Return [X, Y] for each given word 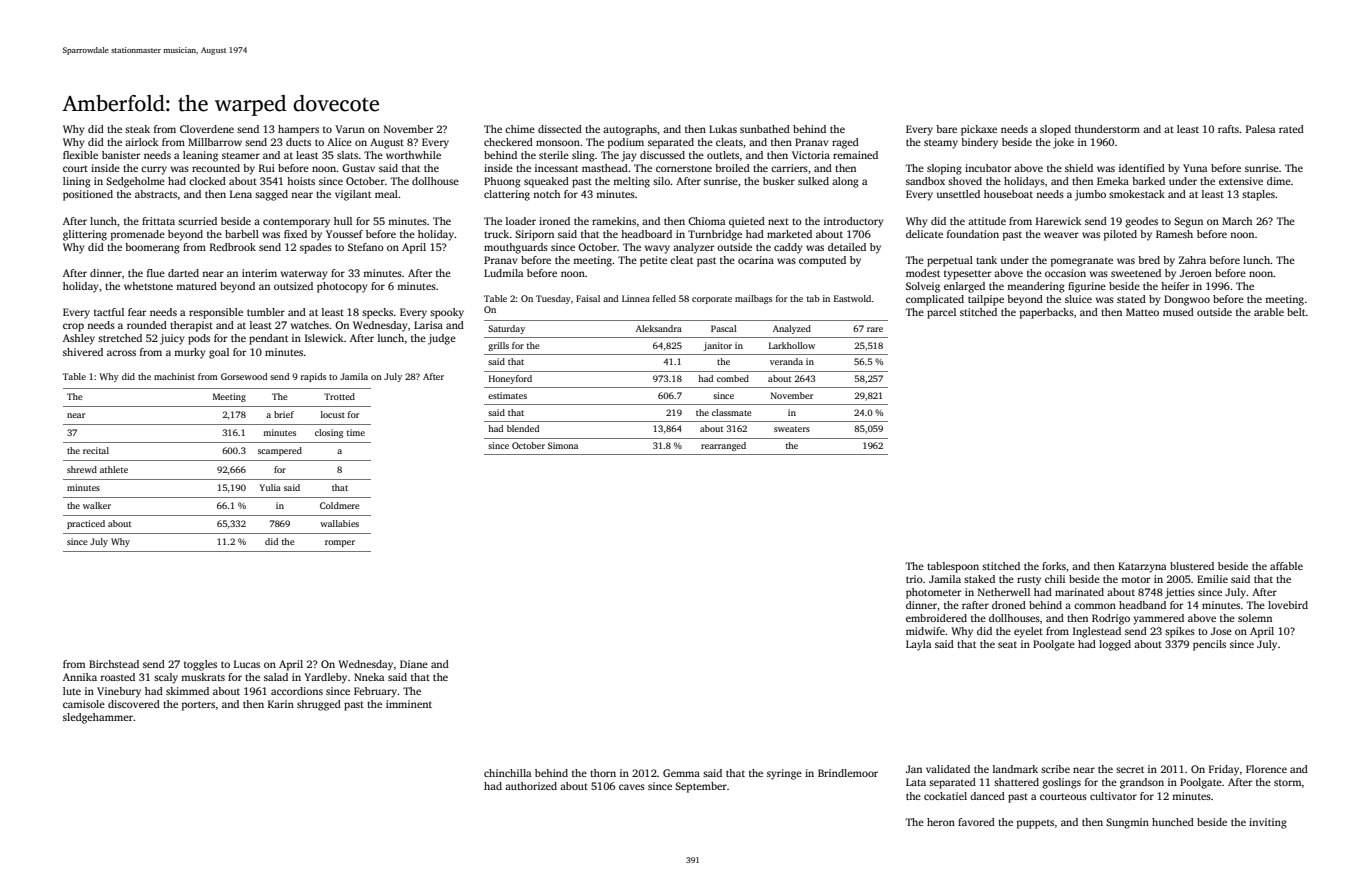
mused [1178, 312]
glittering [85, 235]
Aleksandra [659, 328]
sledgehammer [98, 718]
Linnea [636, 298]
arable [1269, 312]
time [356, 432]
